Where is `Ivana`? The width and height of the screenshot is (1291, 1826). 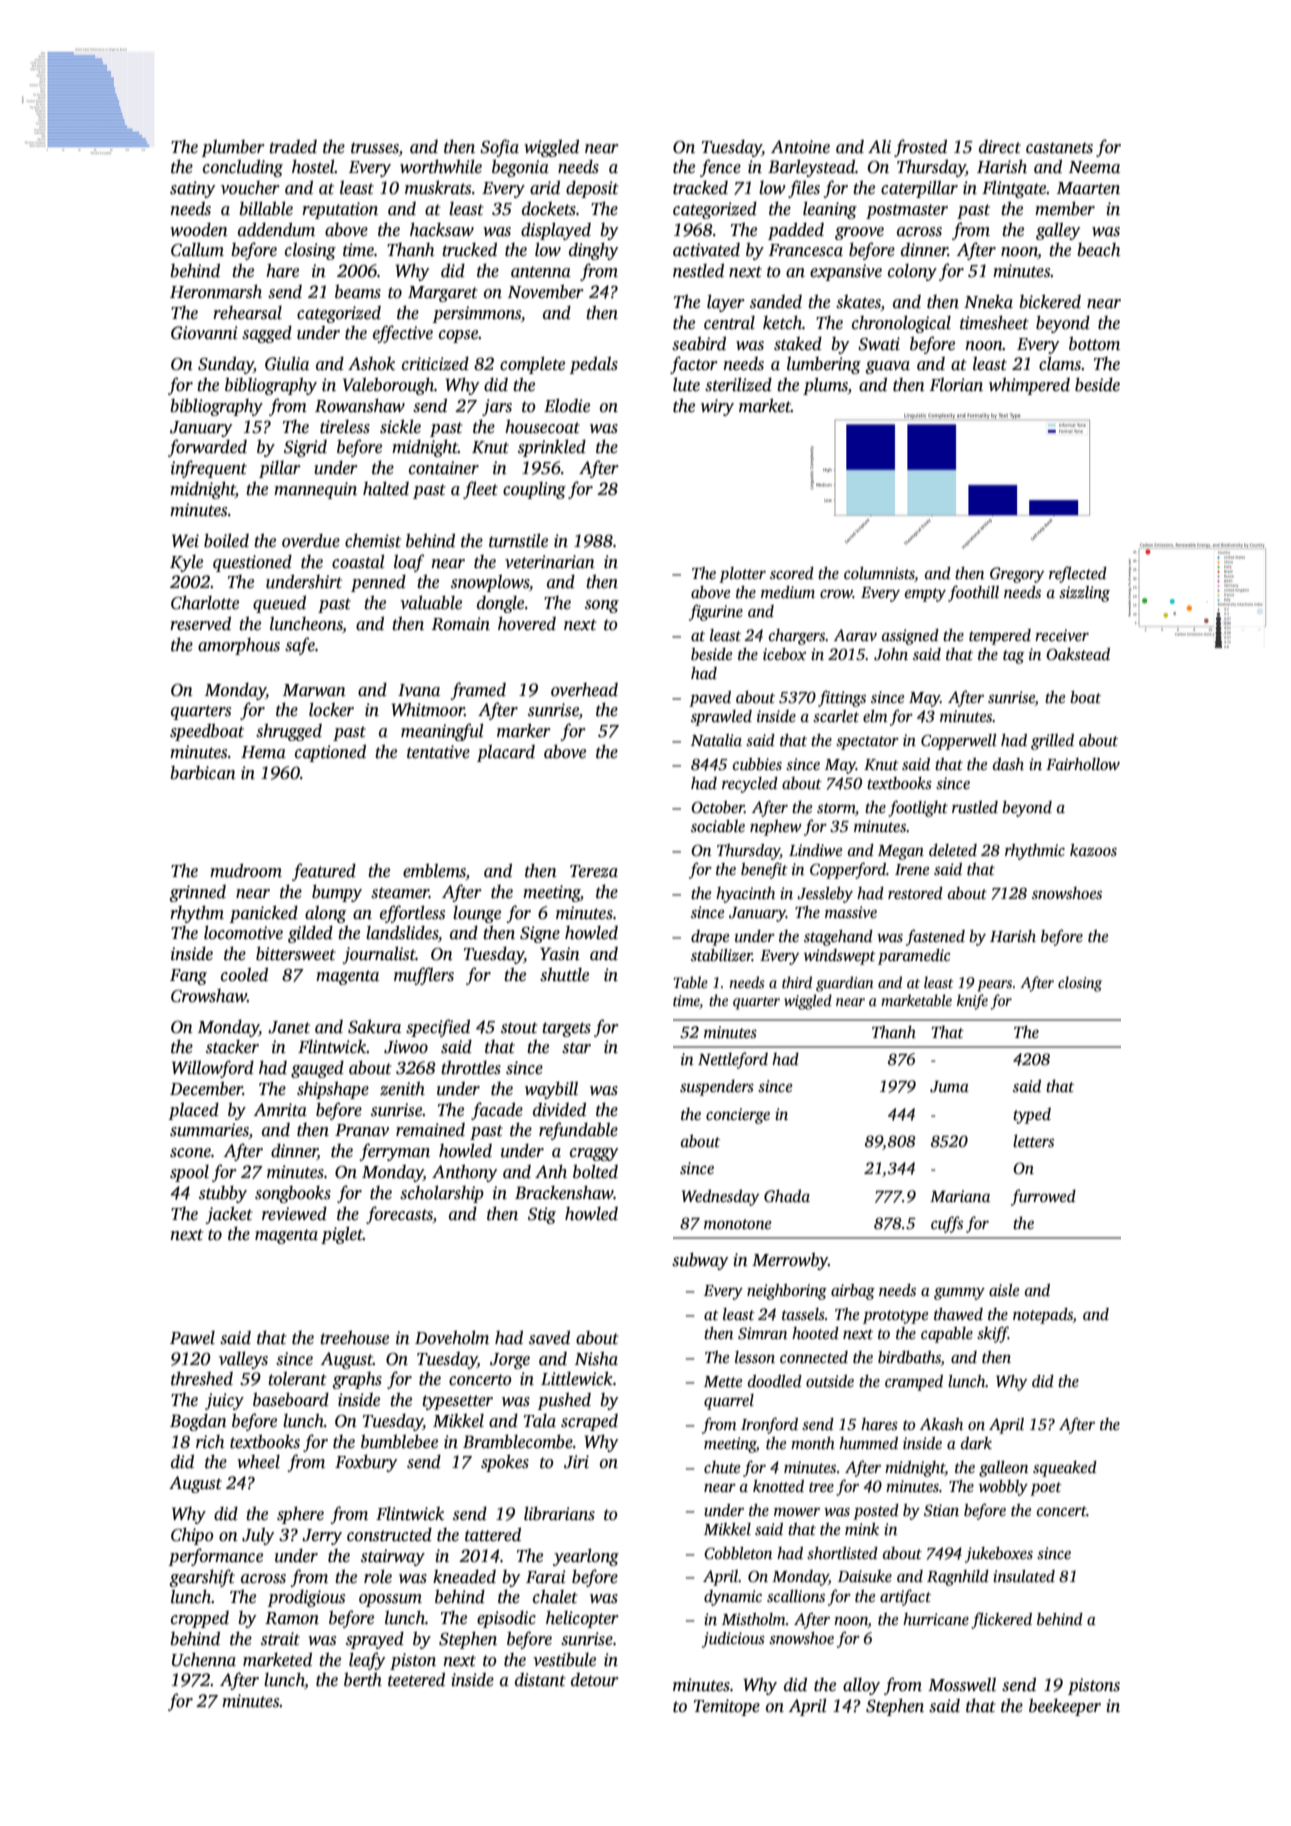
Ivana is located at coordinates (419, 690).
